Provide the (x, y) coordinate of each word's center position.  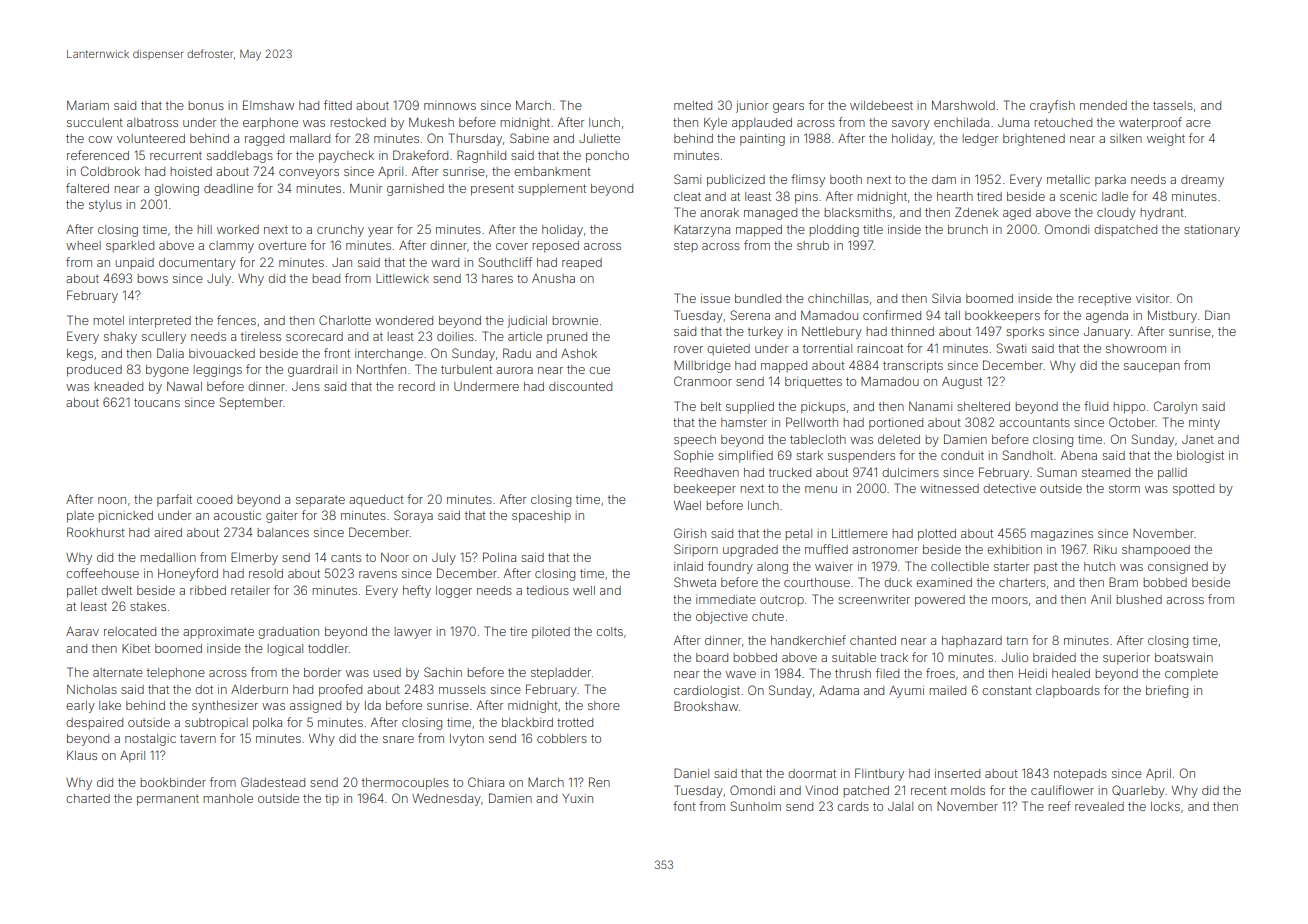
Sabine (529, 138)
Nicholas (92, 689)
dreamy (1202, 181)
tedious (547, 590)
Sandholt (1027, 455)
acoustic (237, 515)
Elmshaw (268, 105)
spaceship (541, 517)
